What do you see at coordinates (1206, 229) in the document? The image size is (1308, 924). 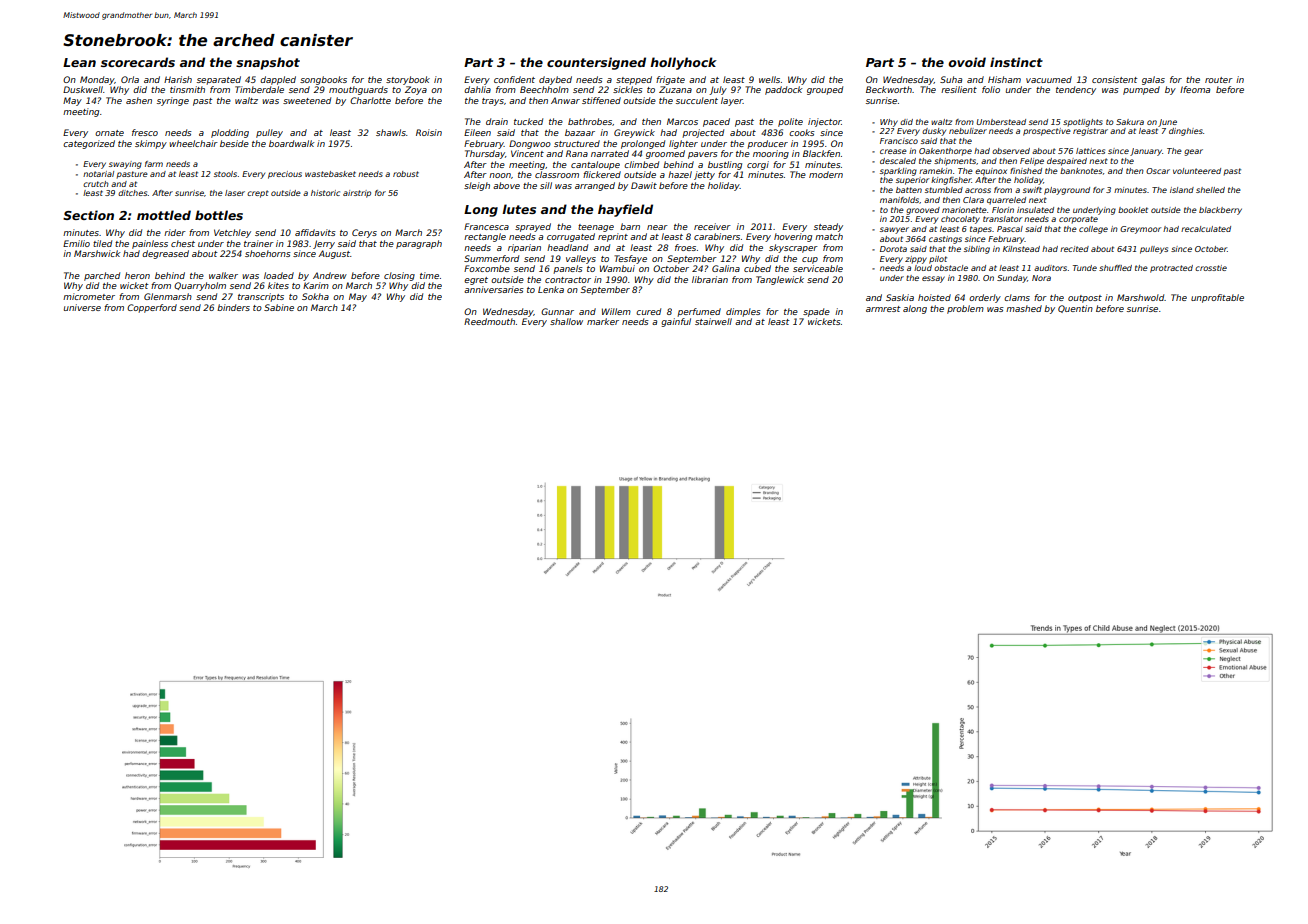 I see `recalculated` at bounding box center [1206, 229].
